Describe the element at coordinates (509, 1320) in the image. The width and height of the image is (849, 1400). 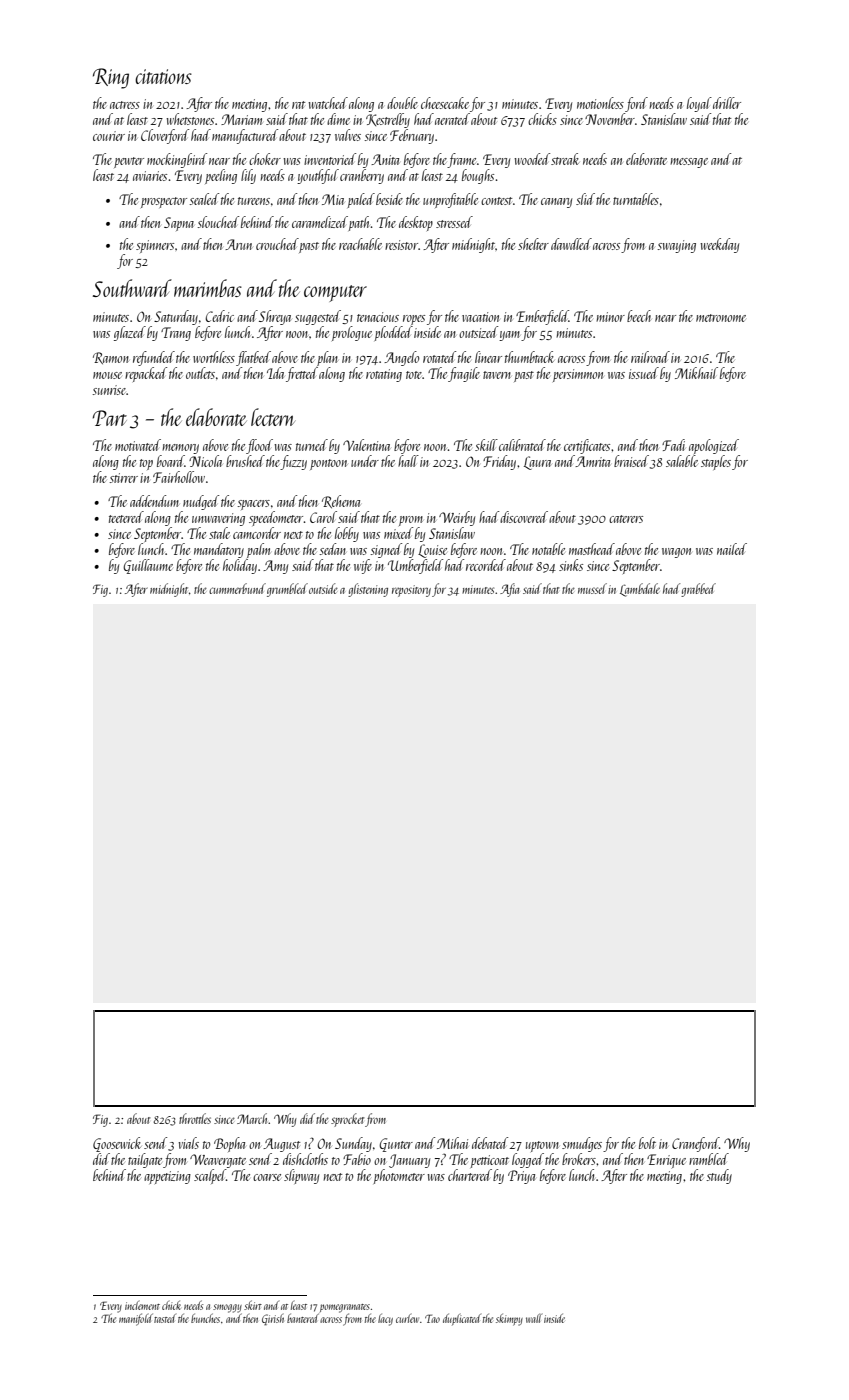
I see `skimpy` at that location.
